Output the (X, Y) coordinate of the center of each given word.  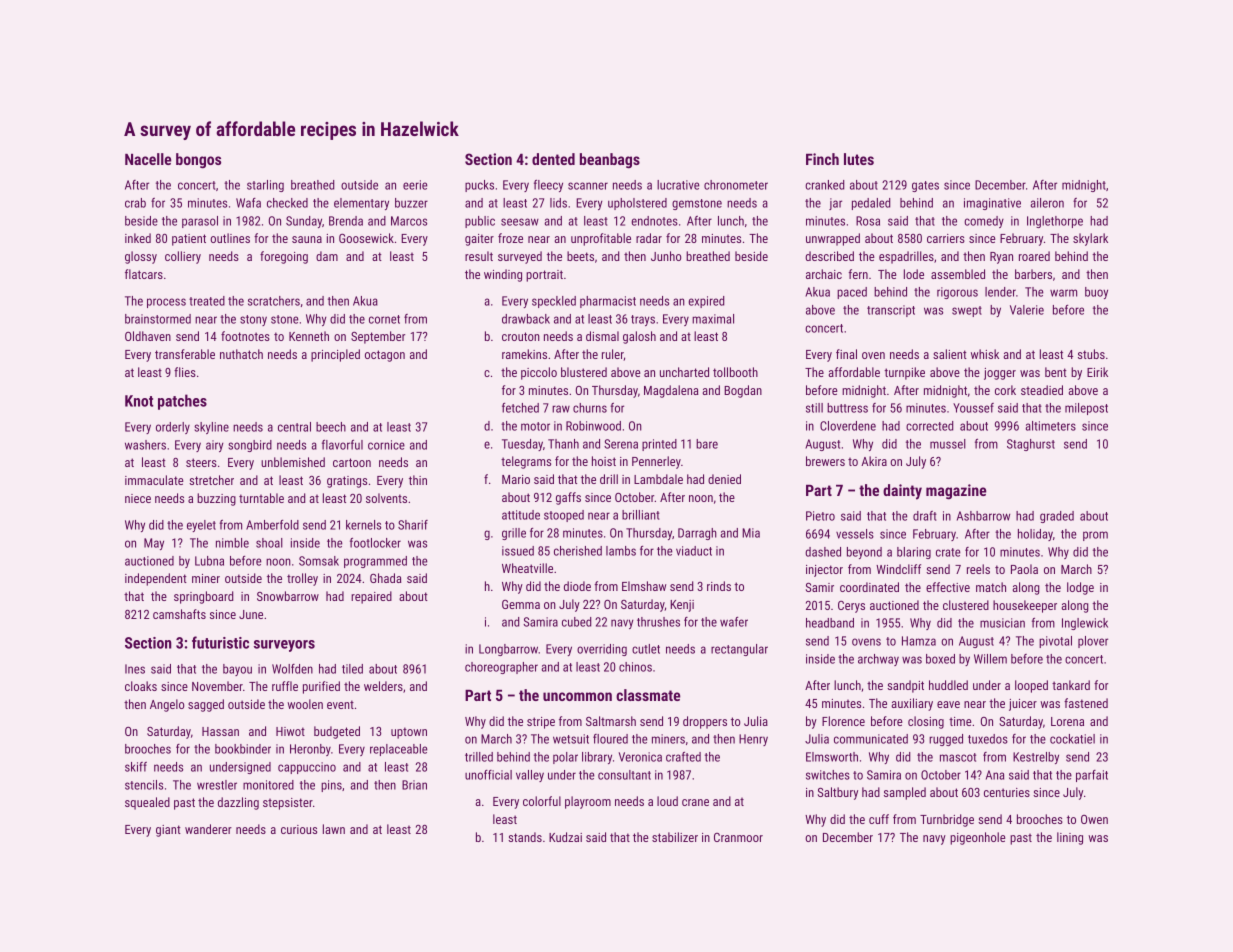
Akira (874, 461)
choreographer (501, 668)
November (217, 686)
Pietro (820, 516)
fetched (520, 408)
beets (580, 256)
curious (299, 829)
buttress (847, 408)
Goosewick (366, 238)
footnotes (245, 336)
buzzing (216, 499)
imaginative (992, 204)
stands (525, 837)
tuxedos (988, 739)
